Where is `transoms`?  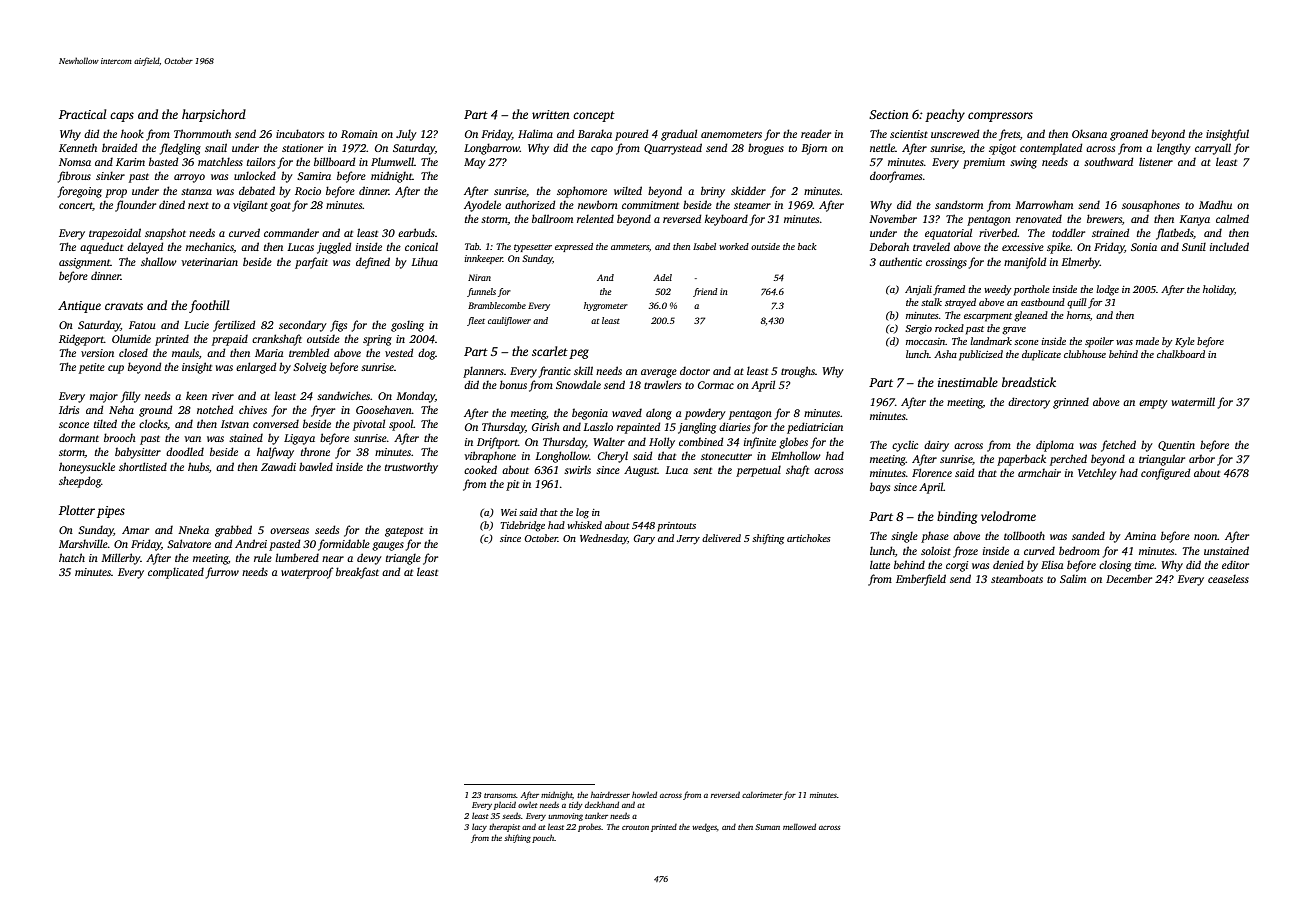
transoms is located at coordinates (500, 795).
